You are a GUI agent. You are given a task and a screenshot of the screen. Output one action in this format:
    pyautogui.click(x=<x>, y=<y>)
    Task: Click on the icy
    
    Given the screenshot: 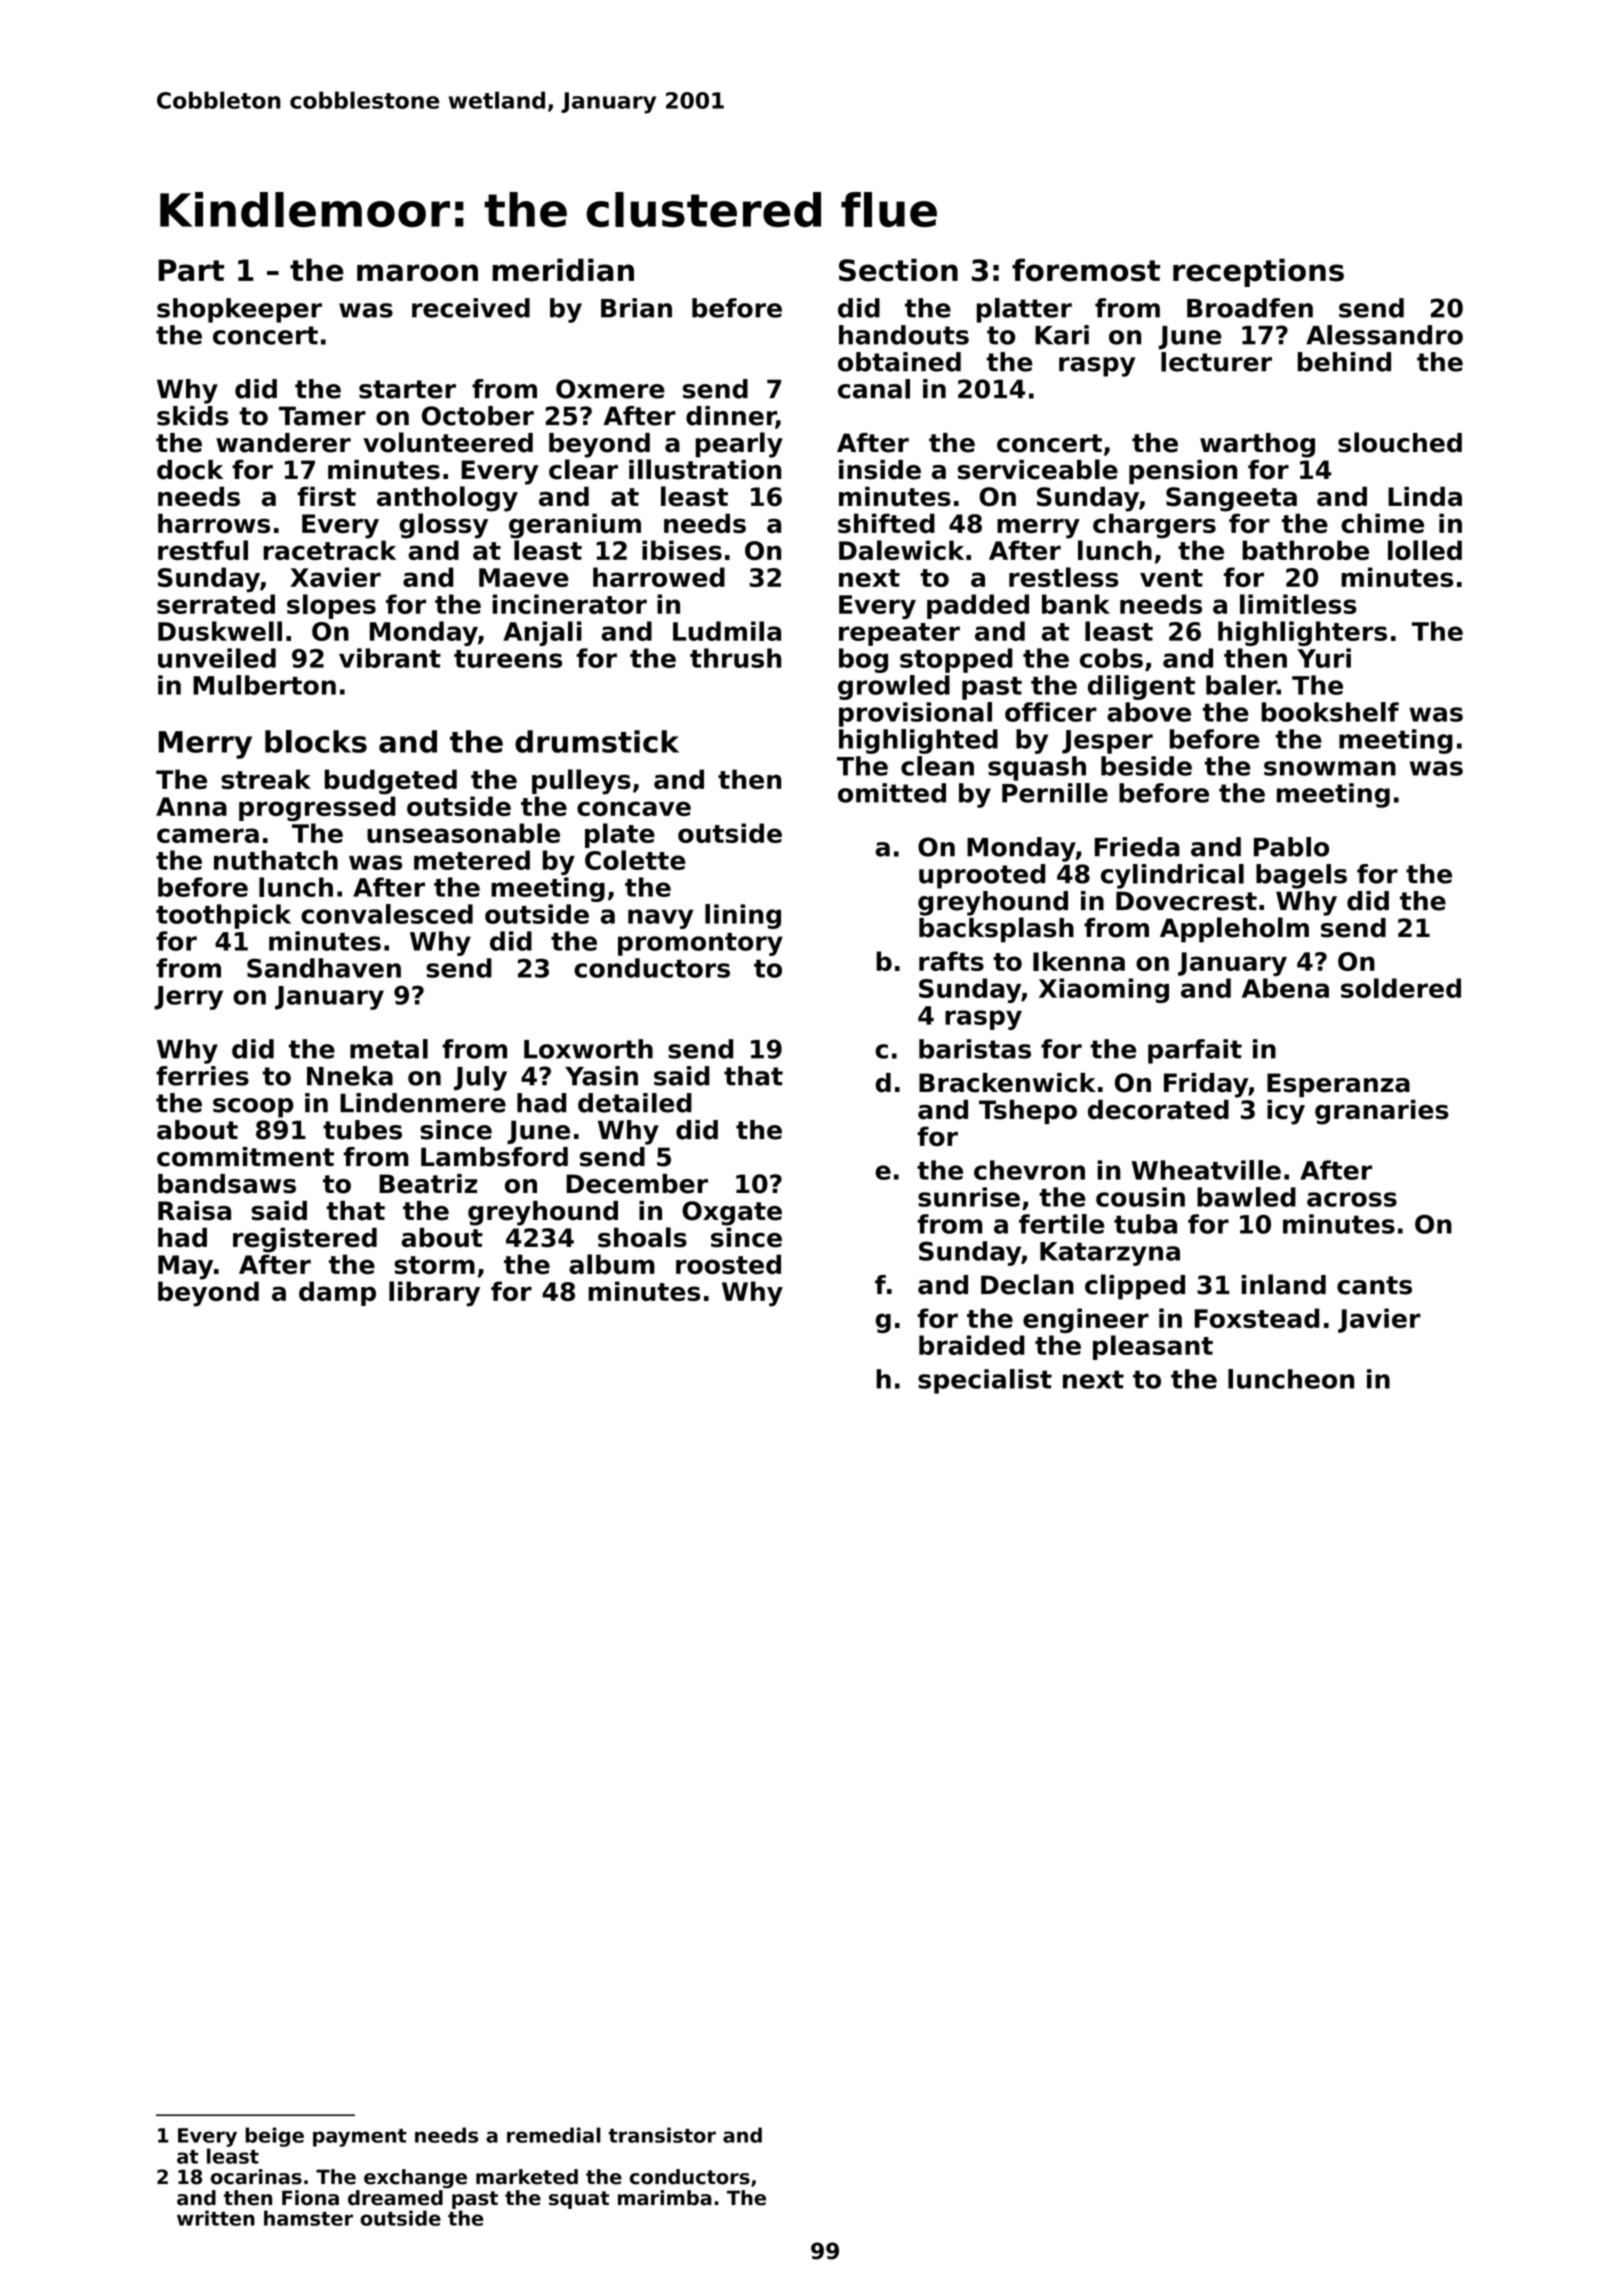 What is the action you would take?
    pyautogui.click(x=1286, y=1112)
